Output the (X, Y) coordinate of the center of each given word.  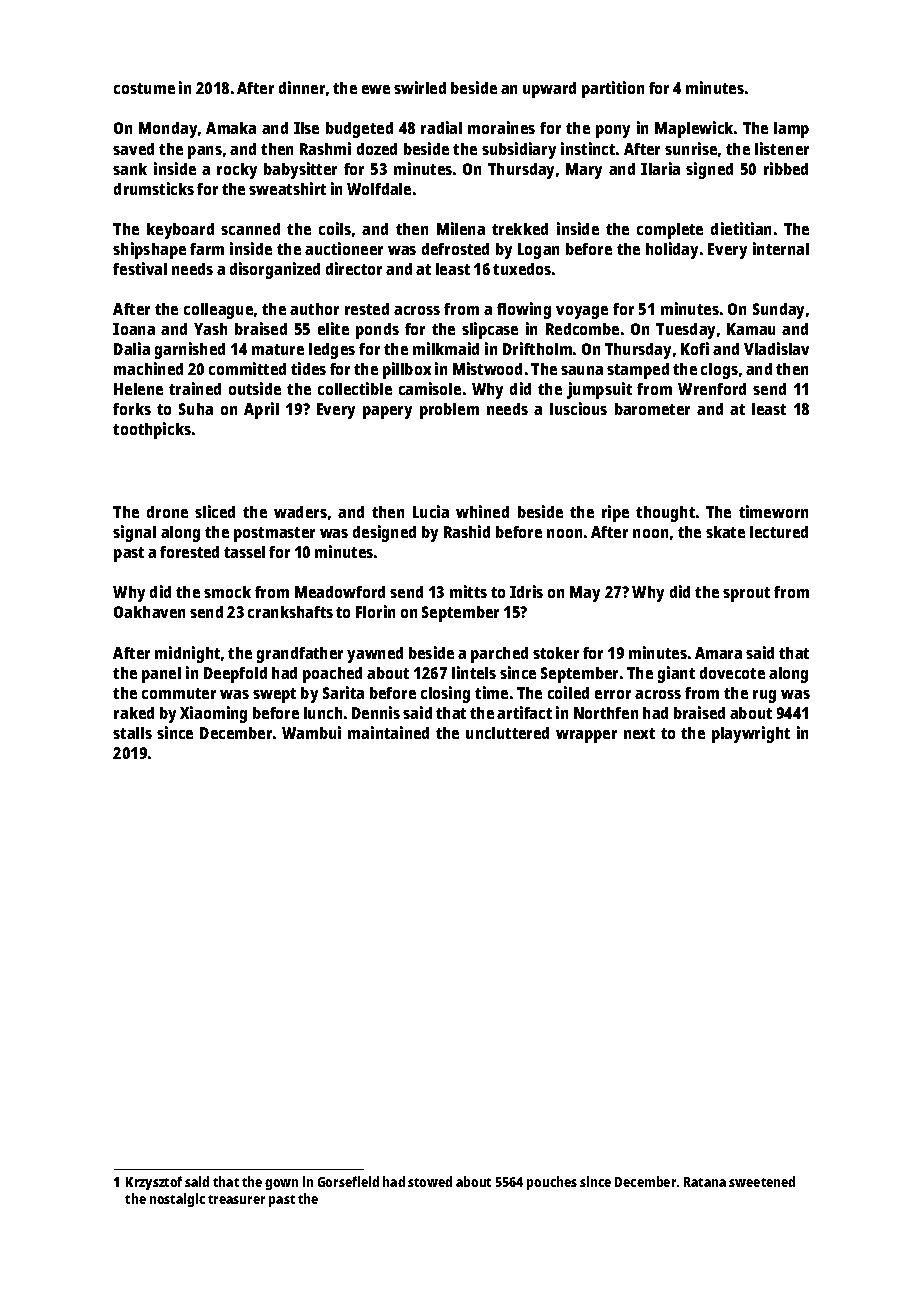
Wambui (311, 732)
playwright (751, 734)
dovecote (732, 673)
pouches (552, 1183)
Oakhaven (149, 612)
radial (441, 127)
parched (499, 655)
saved (133, 149)
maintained (388, 732)
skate (725, 532)
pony (613, 131)
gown (281, 1184)
